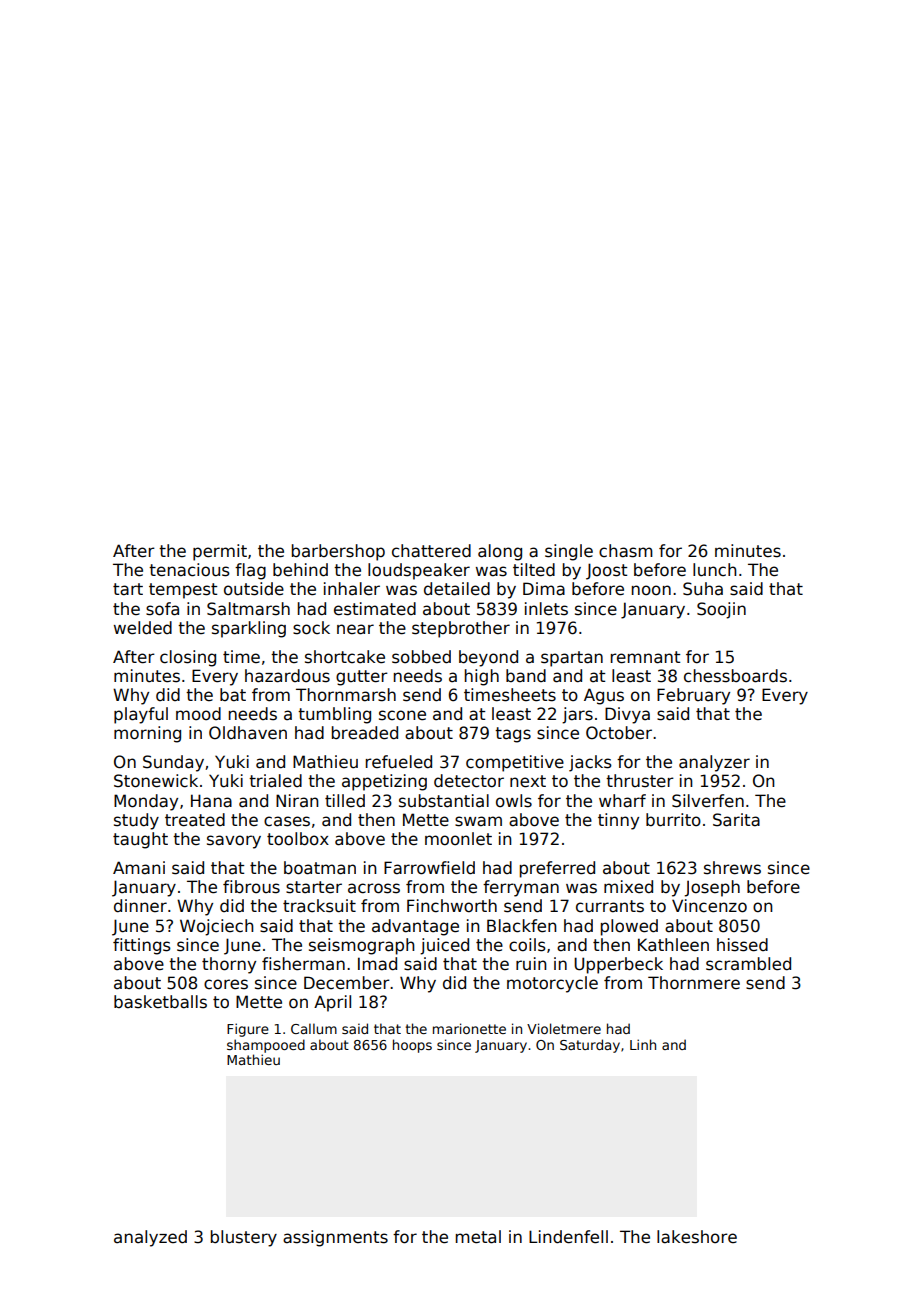 The image size is (924, 1308). Describe the element at coordinates (150, 1238) in the document. I see `analyzed` at that location.
